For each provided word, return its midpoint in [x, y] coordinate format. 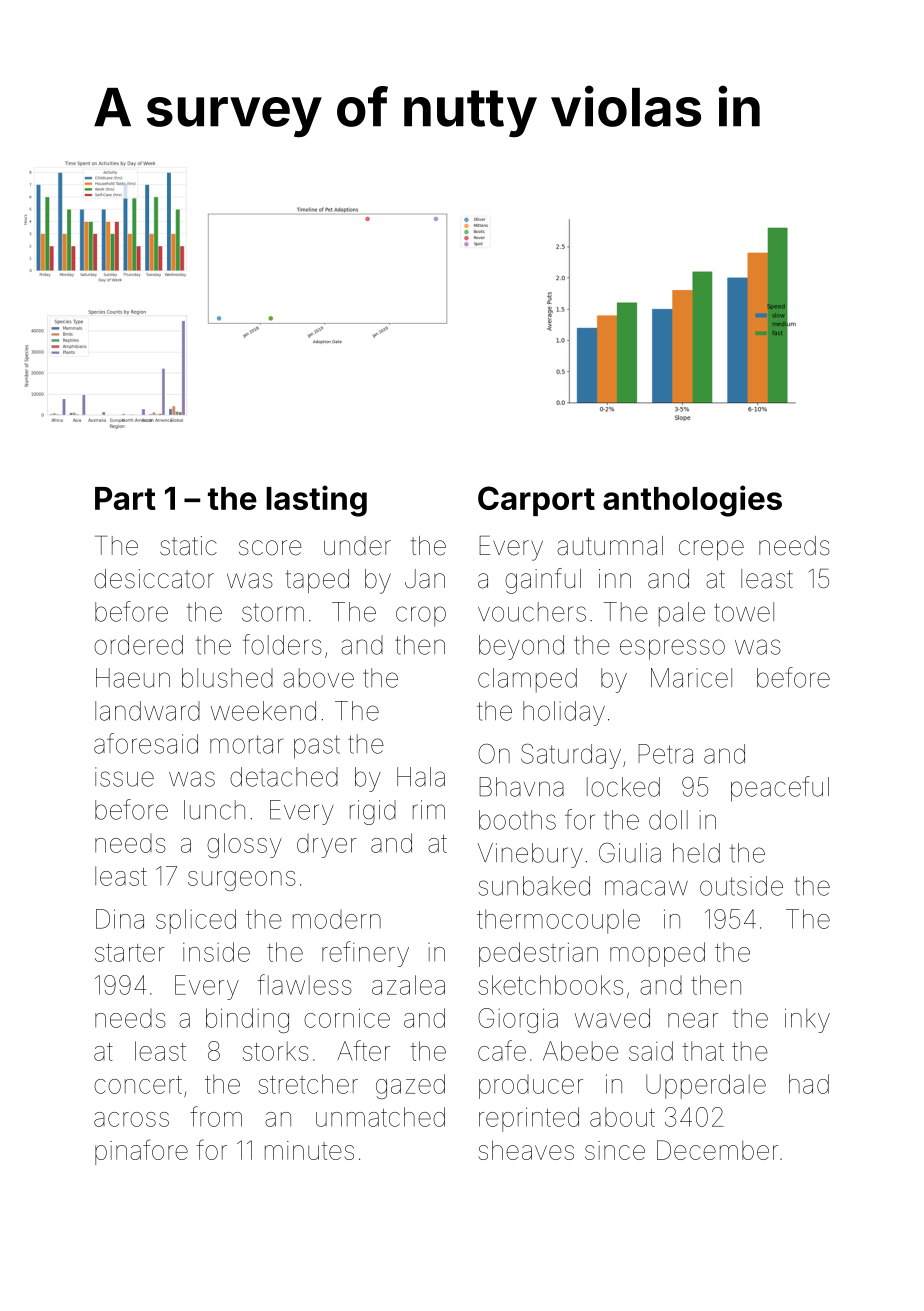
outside [741, 886]
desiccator [154, 579]
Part [125, 498]
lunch [214, 810]
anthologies [692, 501]
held [696, 853]
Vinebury [530, 855]
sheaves [526, 1150]
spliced [196, 921]
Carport [536, 501]
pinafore [141, 1152]
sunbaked [534, 886]
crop [421, 616]
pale [682, 614]
